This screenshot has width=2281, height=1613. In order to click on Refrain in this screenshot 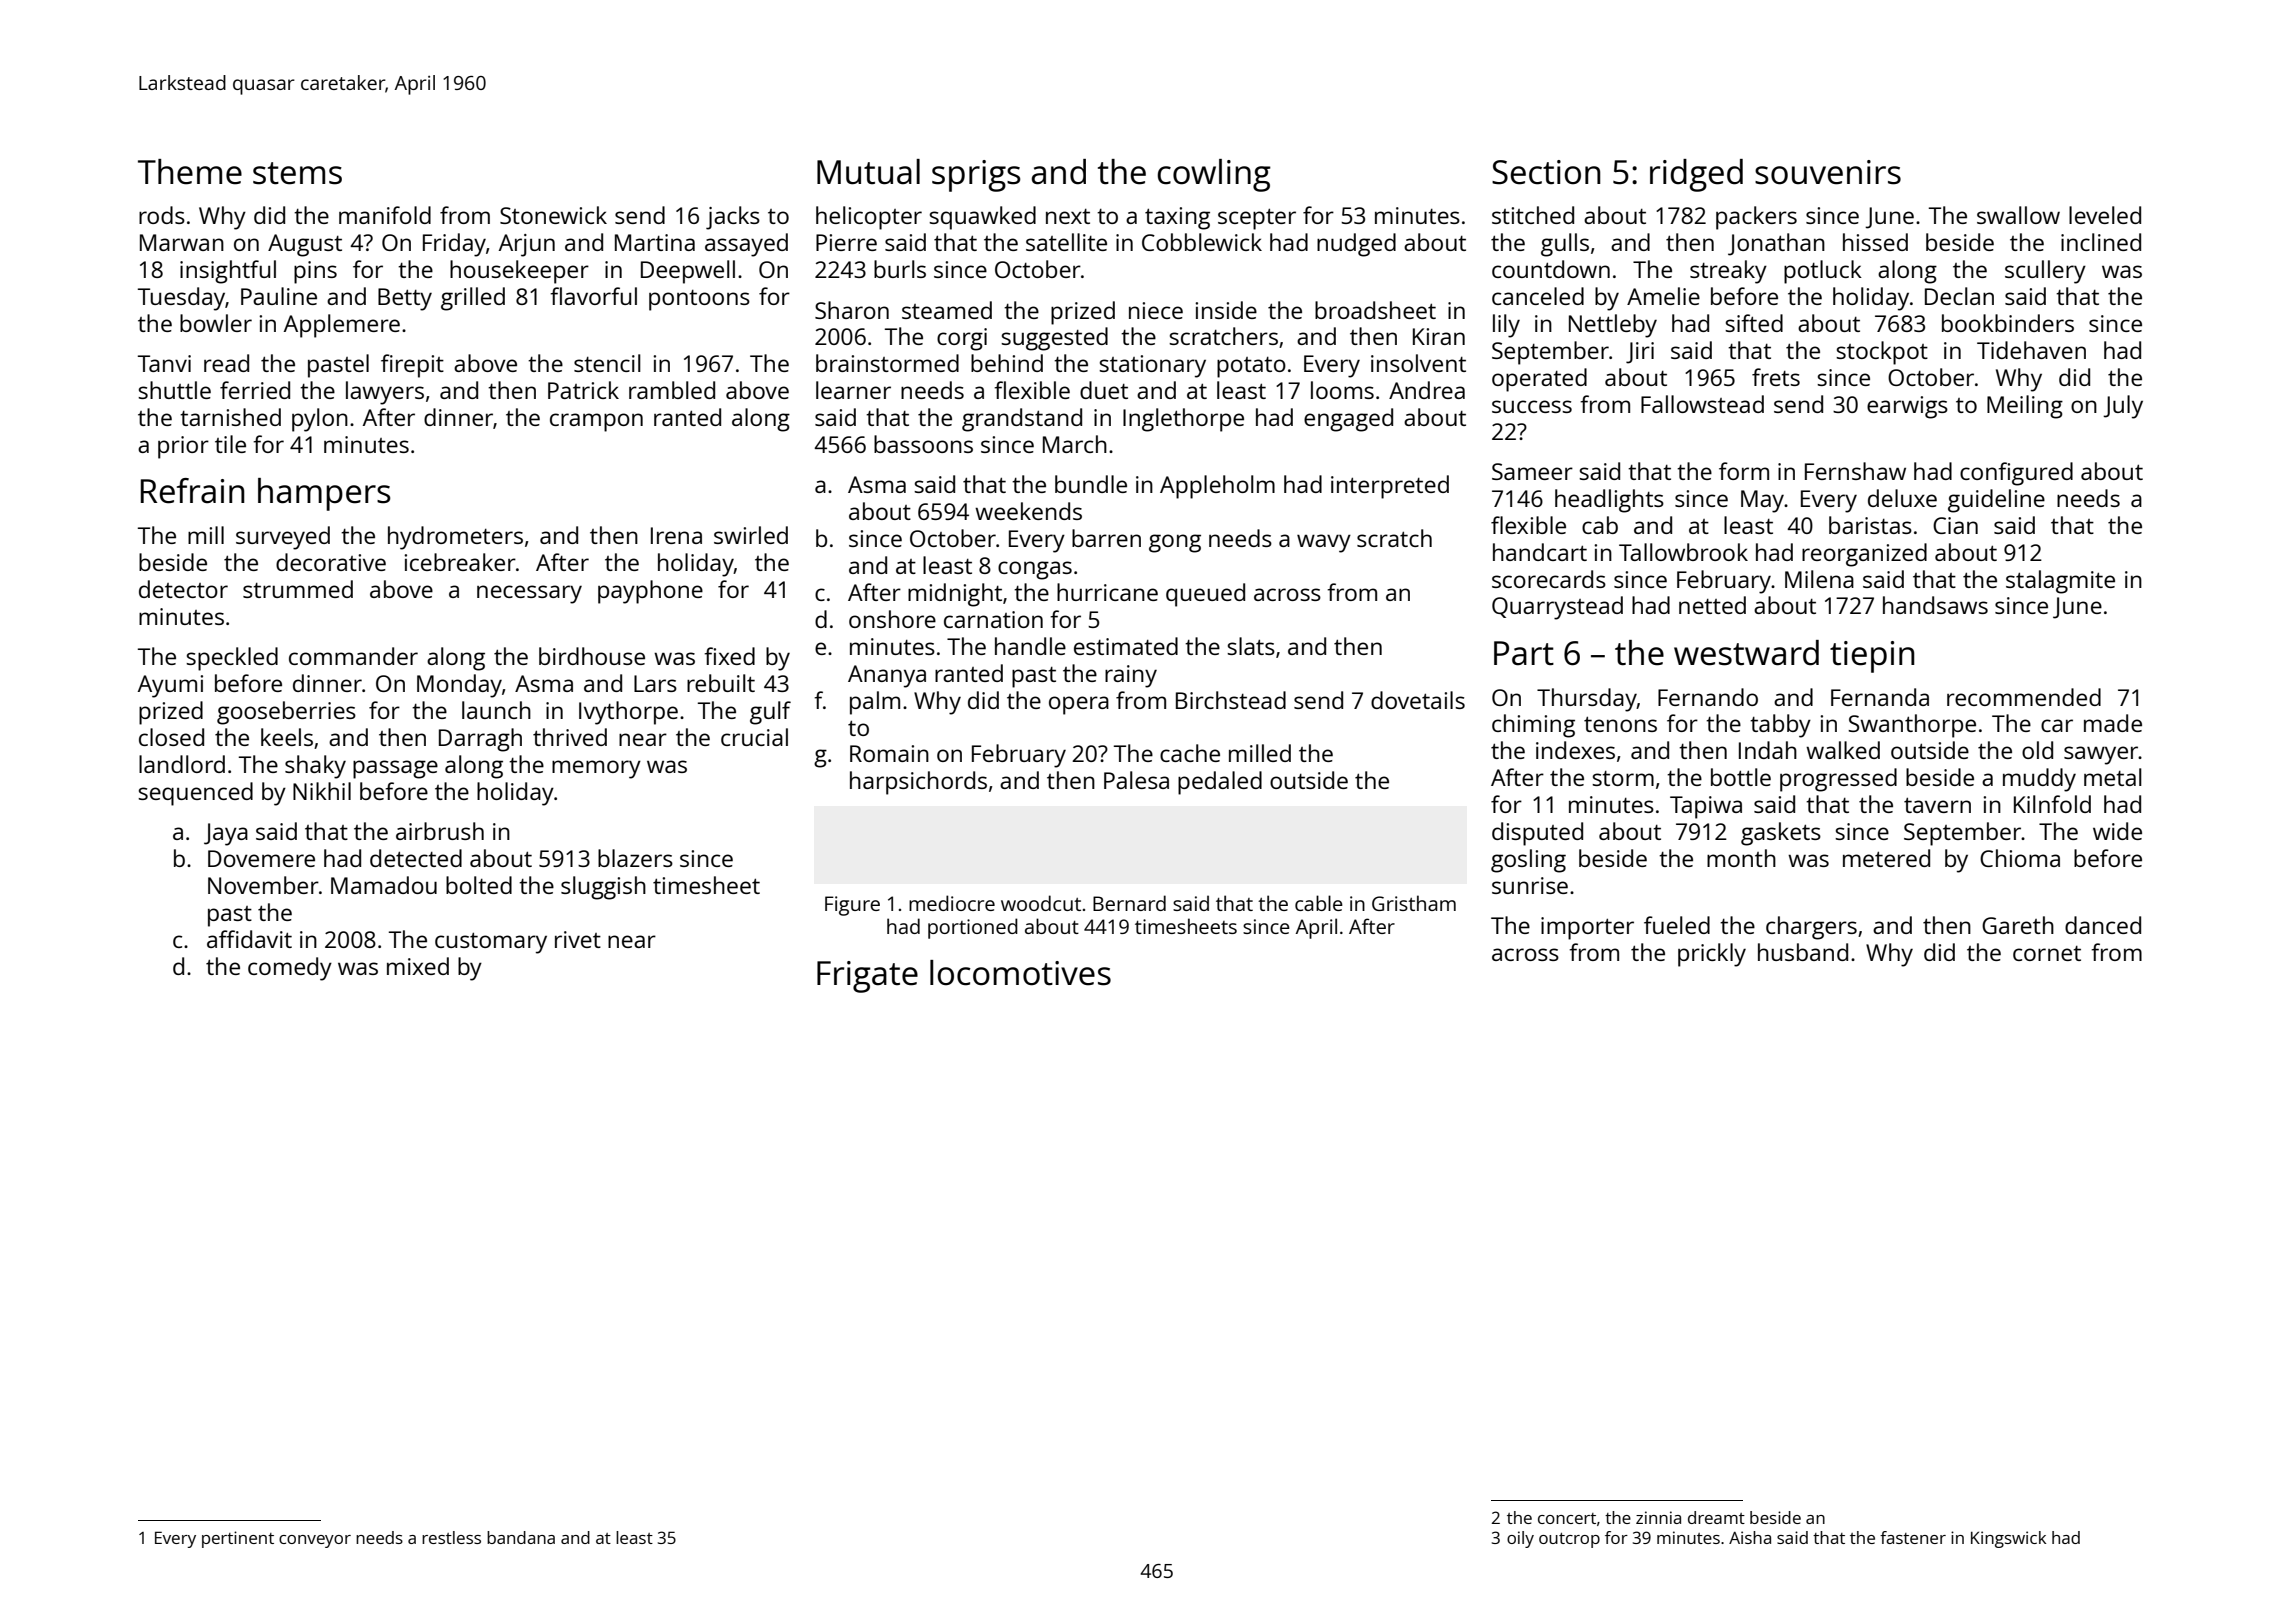, I will do `click(193, 491)`.
